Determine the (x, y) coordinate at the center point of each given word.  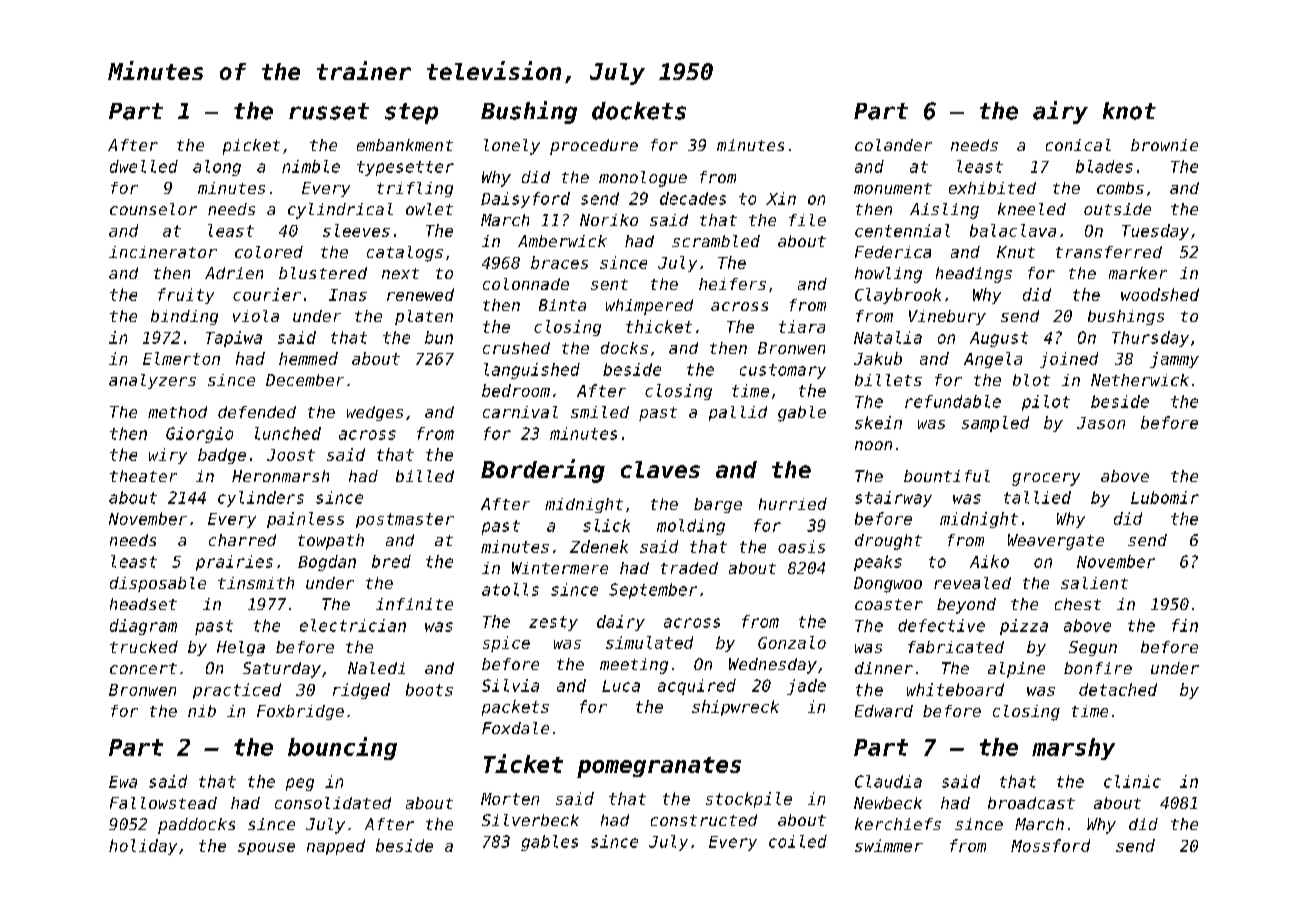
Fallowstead (163, 803)
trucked (144, 647)
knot (1129, 111)
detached (1118, 689)
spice (506, 644)
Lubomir (1165, 497)
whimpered (649, 307)
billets (888, 380)
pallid (738, 413)
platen (424, 317)
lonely (512, 147)
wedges (375, 413)
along (217, 168)
